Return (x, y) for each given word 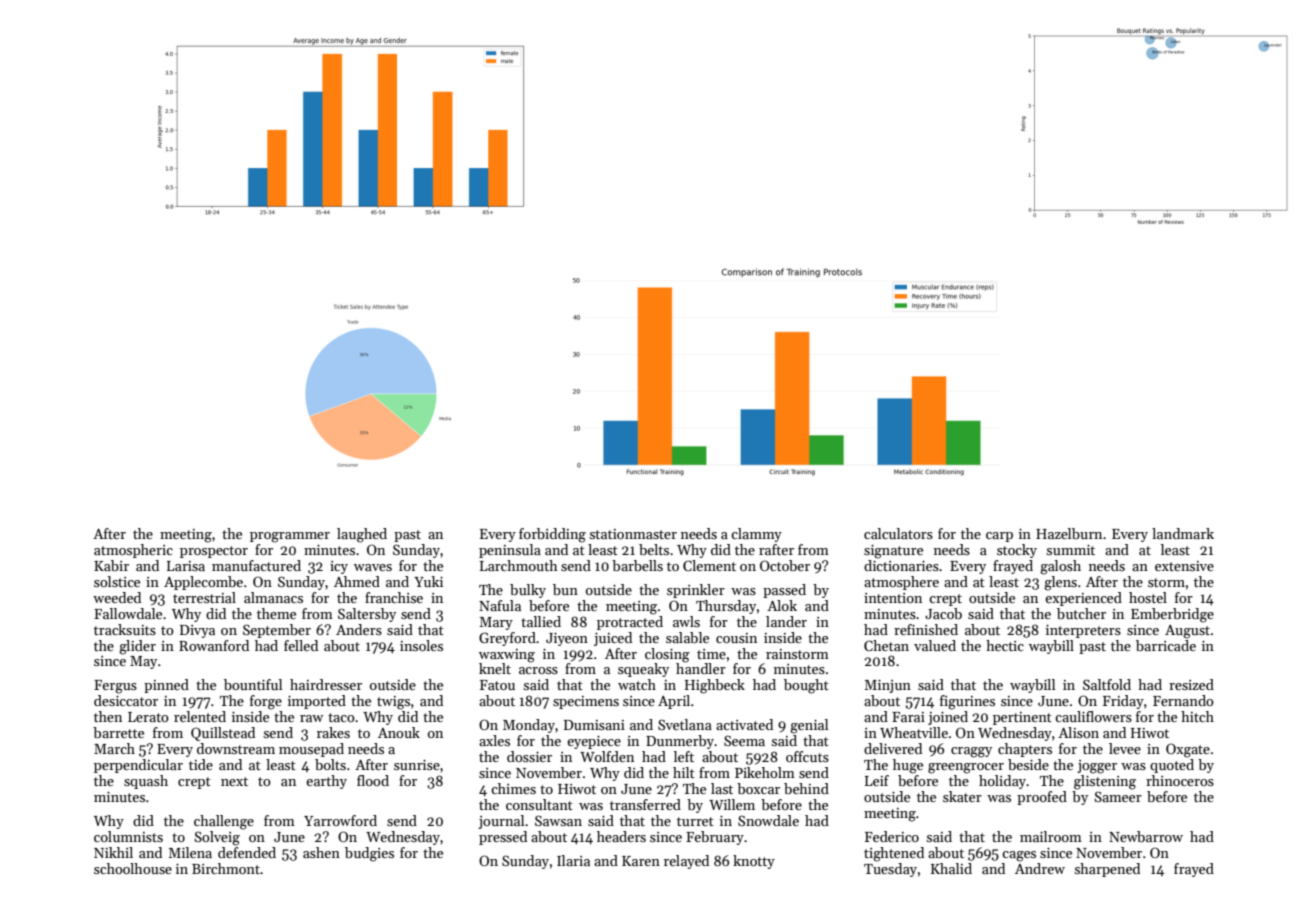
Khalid (951, 868)
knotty (754, 862)
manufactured (256, 565)
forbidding (552, 535)
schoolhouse (133, 868)
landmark (1183, 533)
